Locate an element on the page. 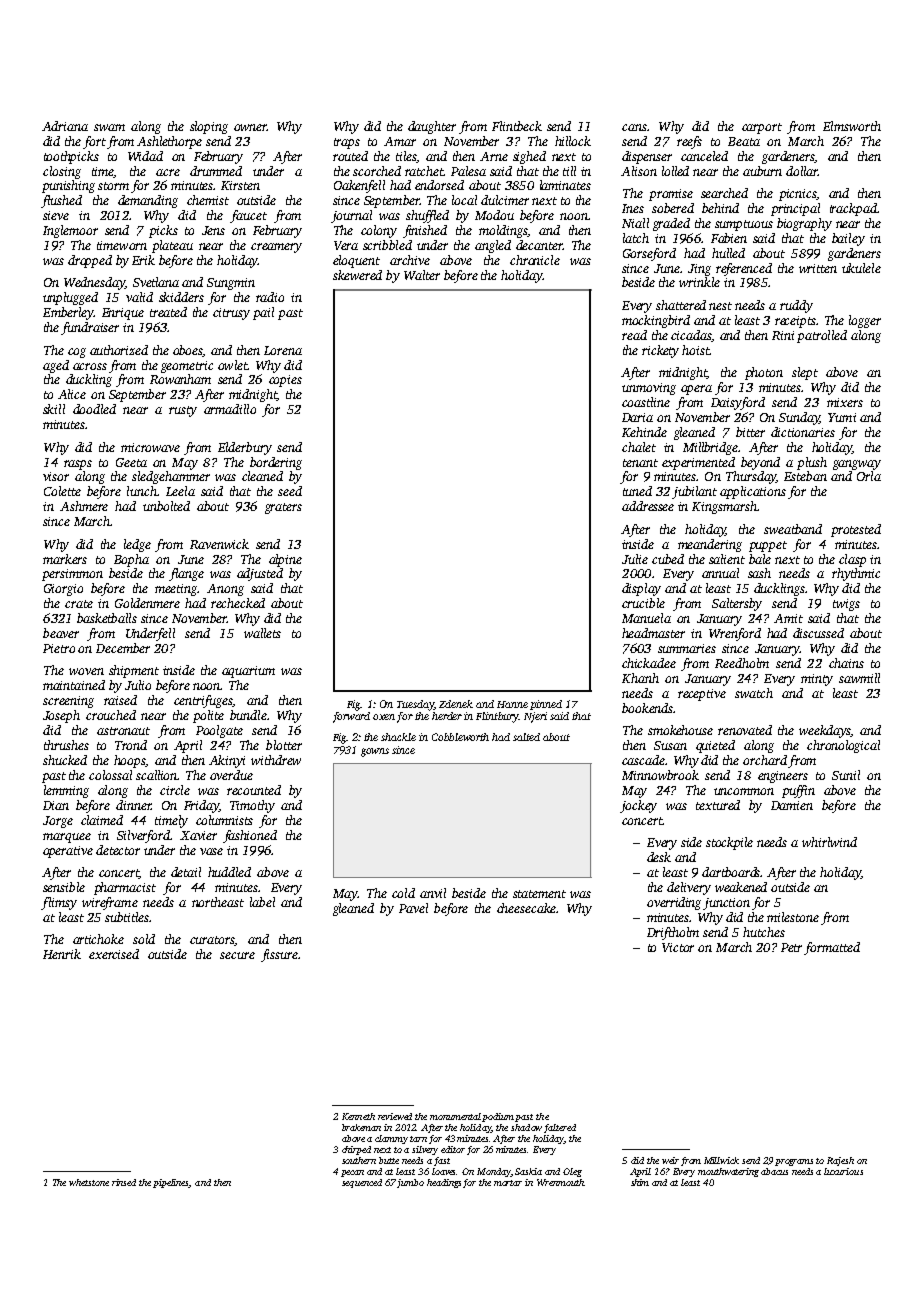  Flintbury is located at coordinates (497, 717).
